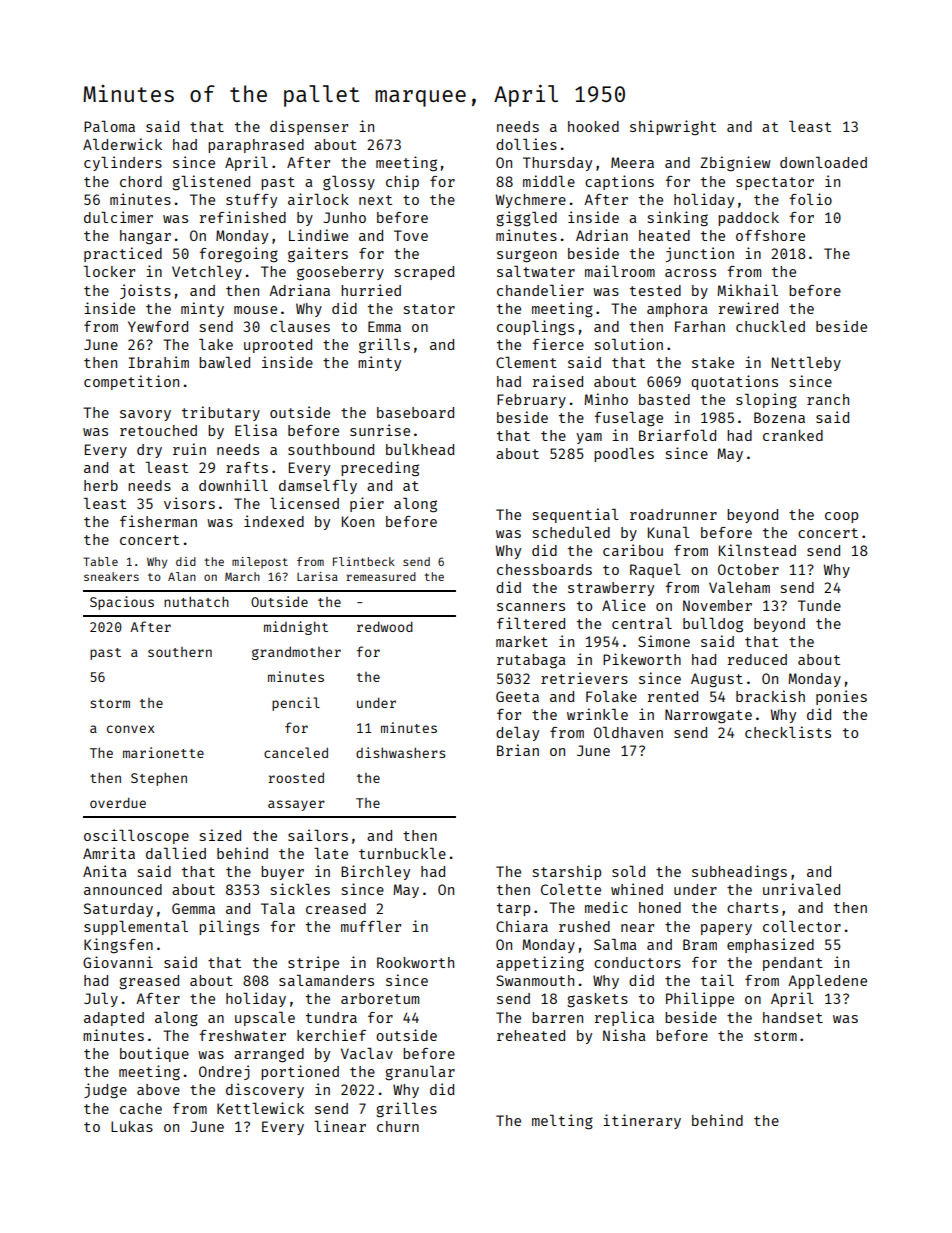 This screenshot has height=1233, width=952. Describe the element at coordinates (841, 517) in the screenshot. I see `coop` at that location.
